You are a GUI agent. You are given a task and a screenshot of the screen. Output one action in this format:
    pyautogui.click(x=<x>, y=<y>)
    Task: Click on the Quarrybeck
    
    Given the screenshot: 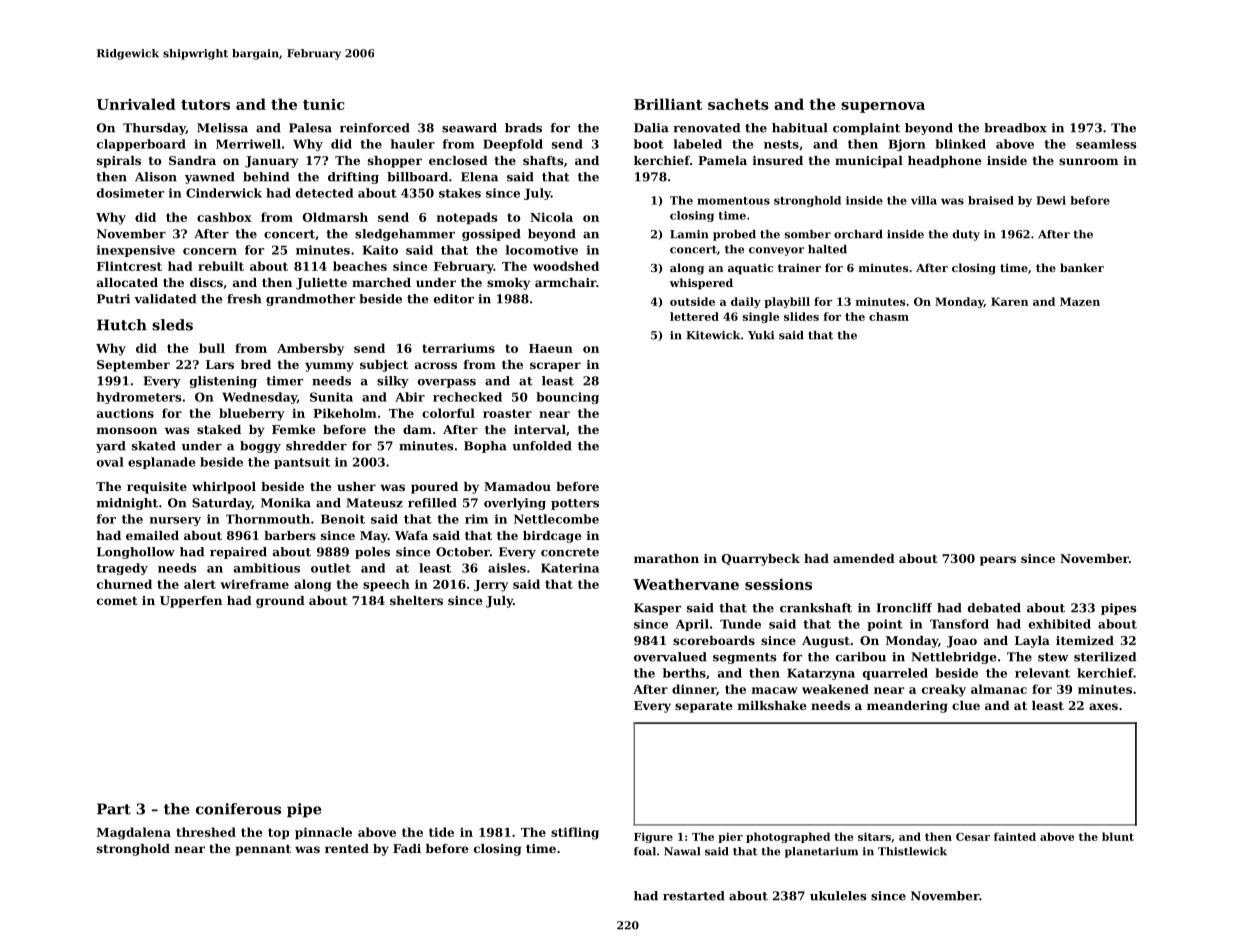 What is the action you would take?
    pyautogui.click(x=761, y=560)
